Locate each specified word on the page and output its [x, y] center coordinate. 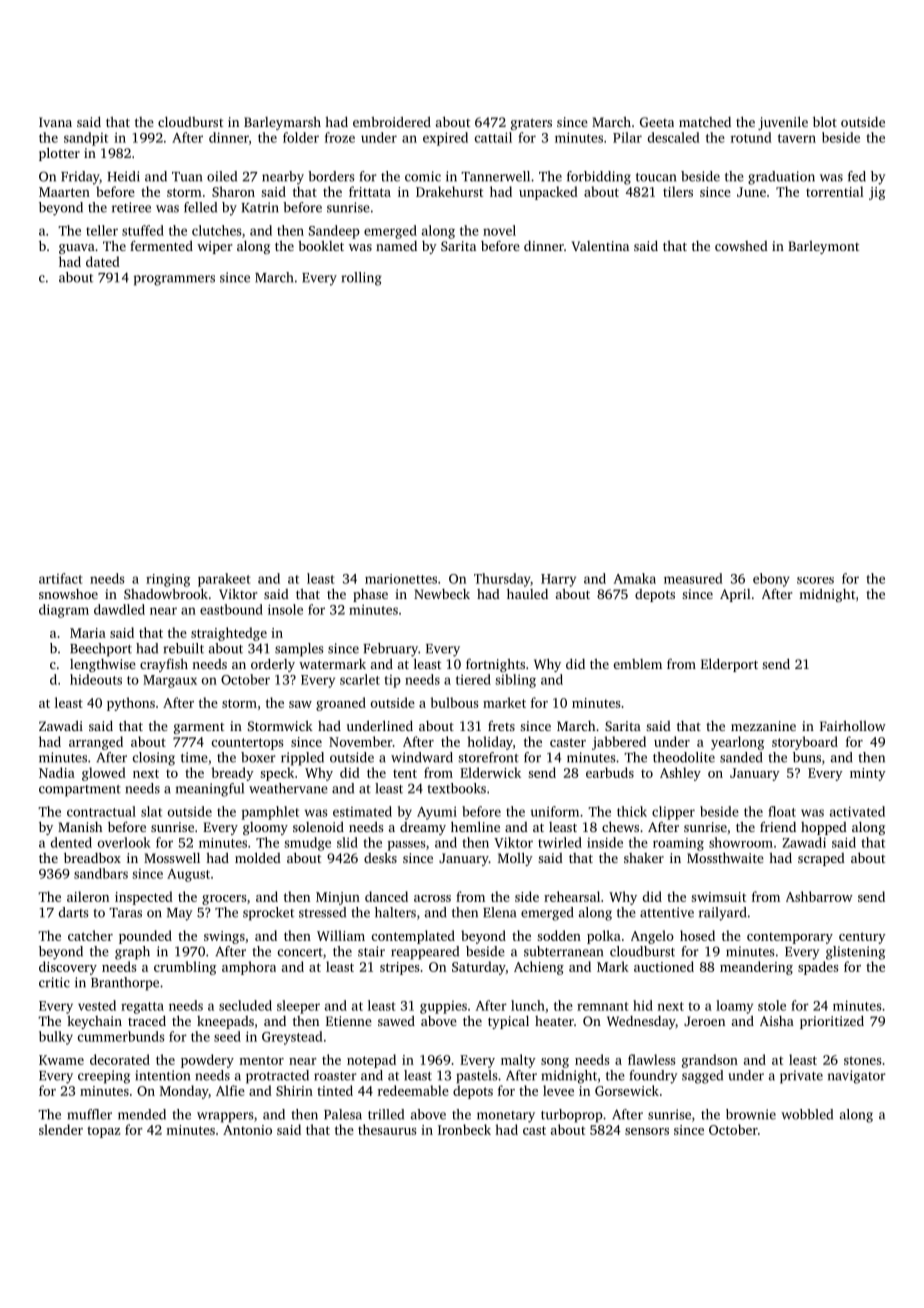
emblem [638, 664]
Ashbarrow [819, 896]
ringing [168, 580]
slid [347, 842]
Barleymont [823, 247]
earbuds [610, 772]
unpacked [548, 193]
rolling [361, 279]
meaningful [210, 790]
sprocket [268, 914]
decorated [120, 1059]
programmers [174, 280]
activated [857, 811]
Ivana [55, 122]
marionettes [401, 579]
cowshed [741, 246]
